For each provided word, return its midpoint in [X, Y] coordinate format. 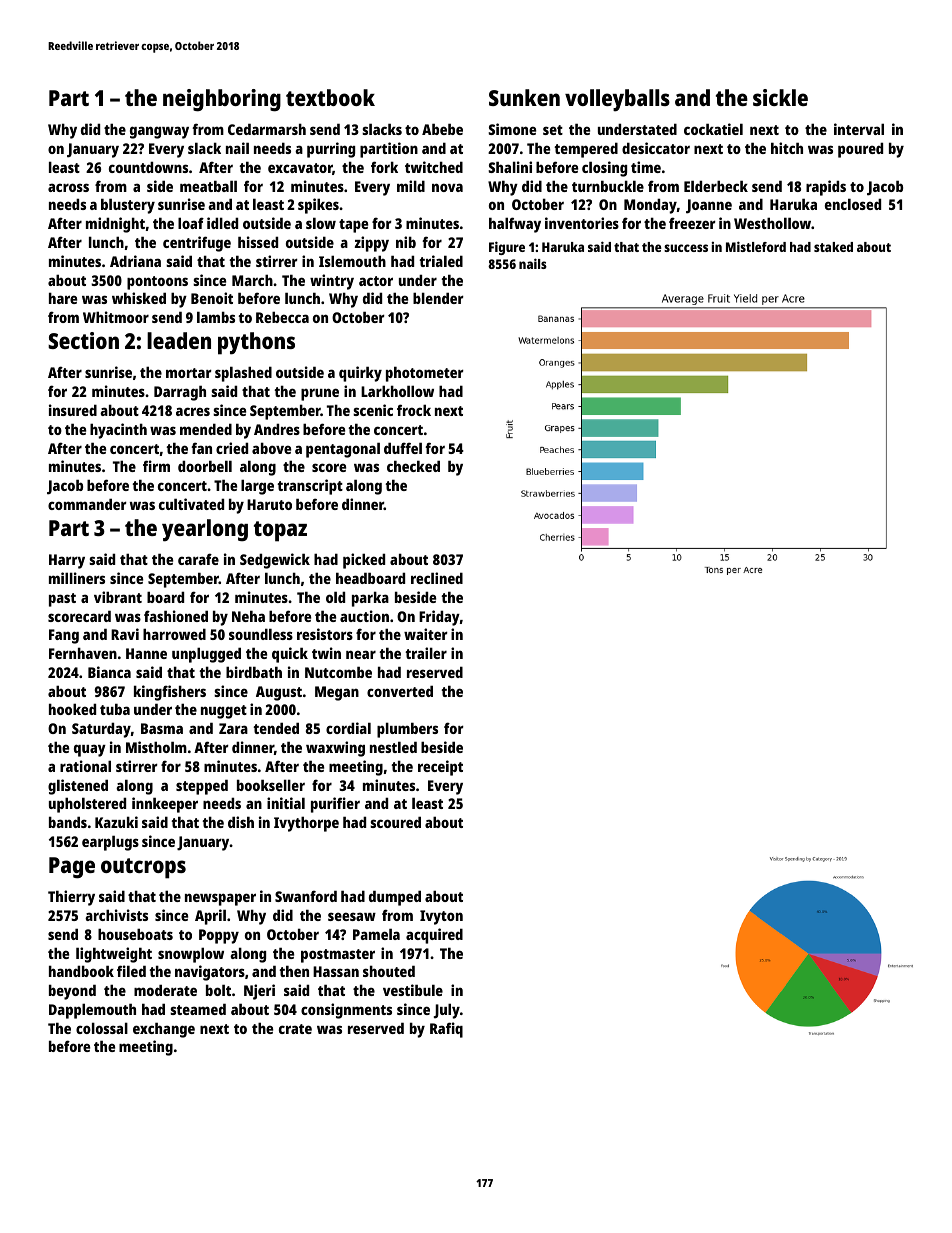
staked [833, 247]
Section [83, 340]
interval [859, 129]
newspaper [220, 899]
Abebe [442, 129]
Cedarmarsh [267, 129]
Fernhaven [83, 653]
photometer [425, 374]
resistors [325, 634]
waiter [426, 634]
